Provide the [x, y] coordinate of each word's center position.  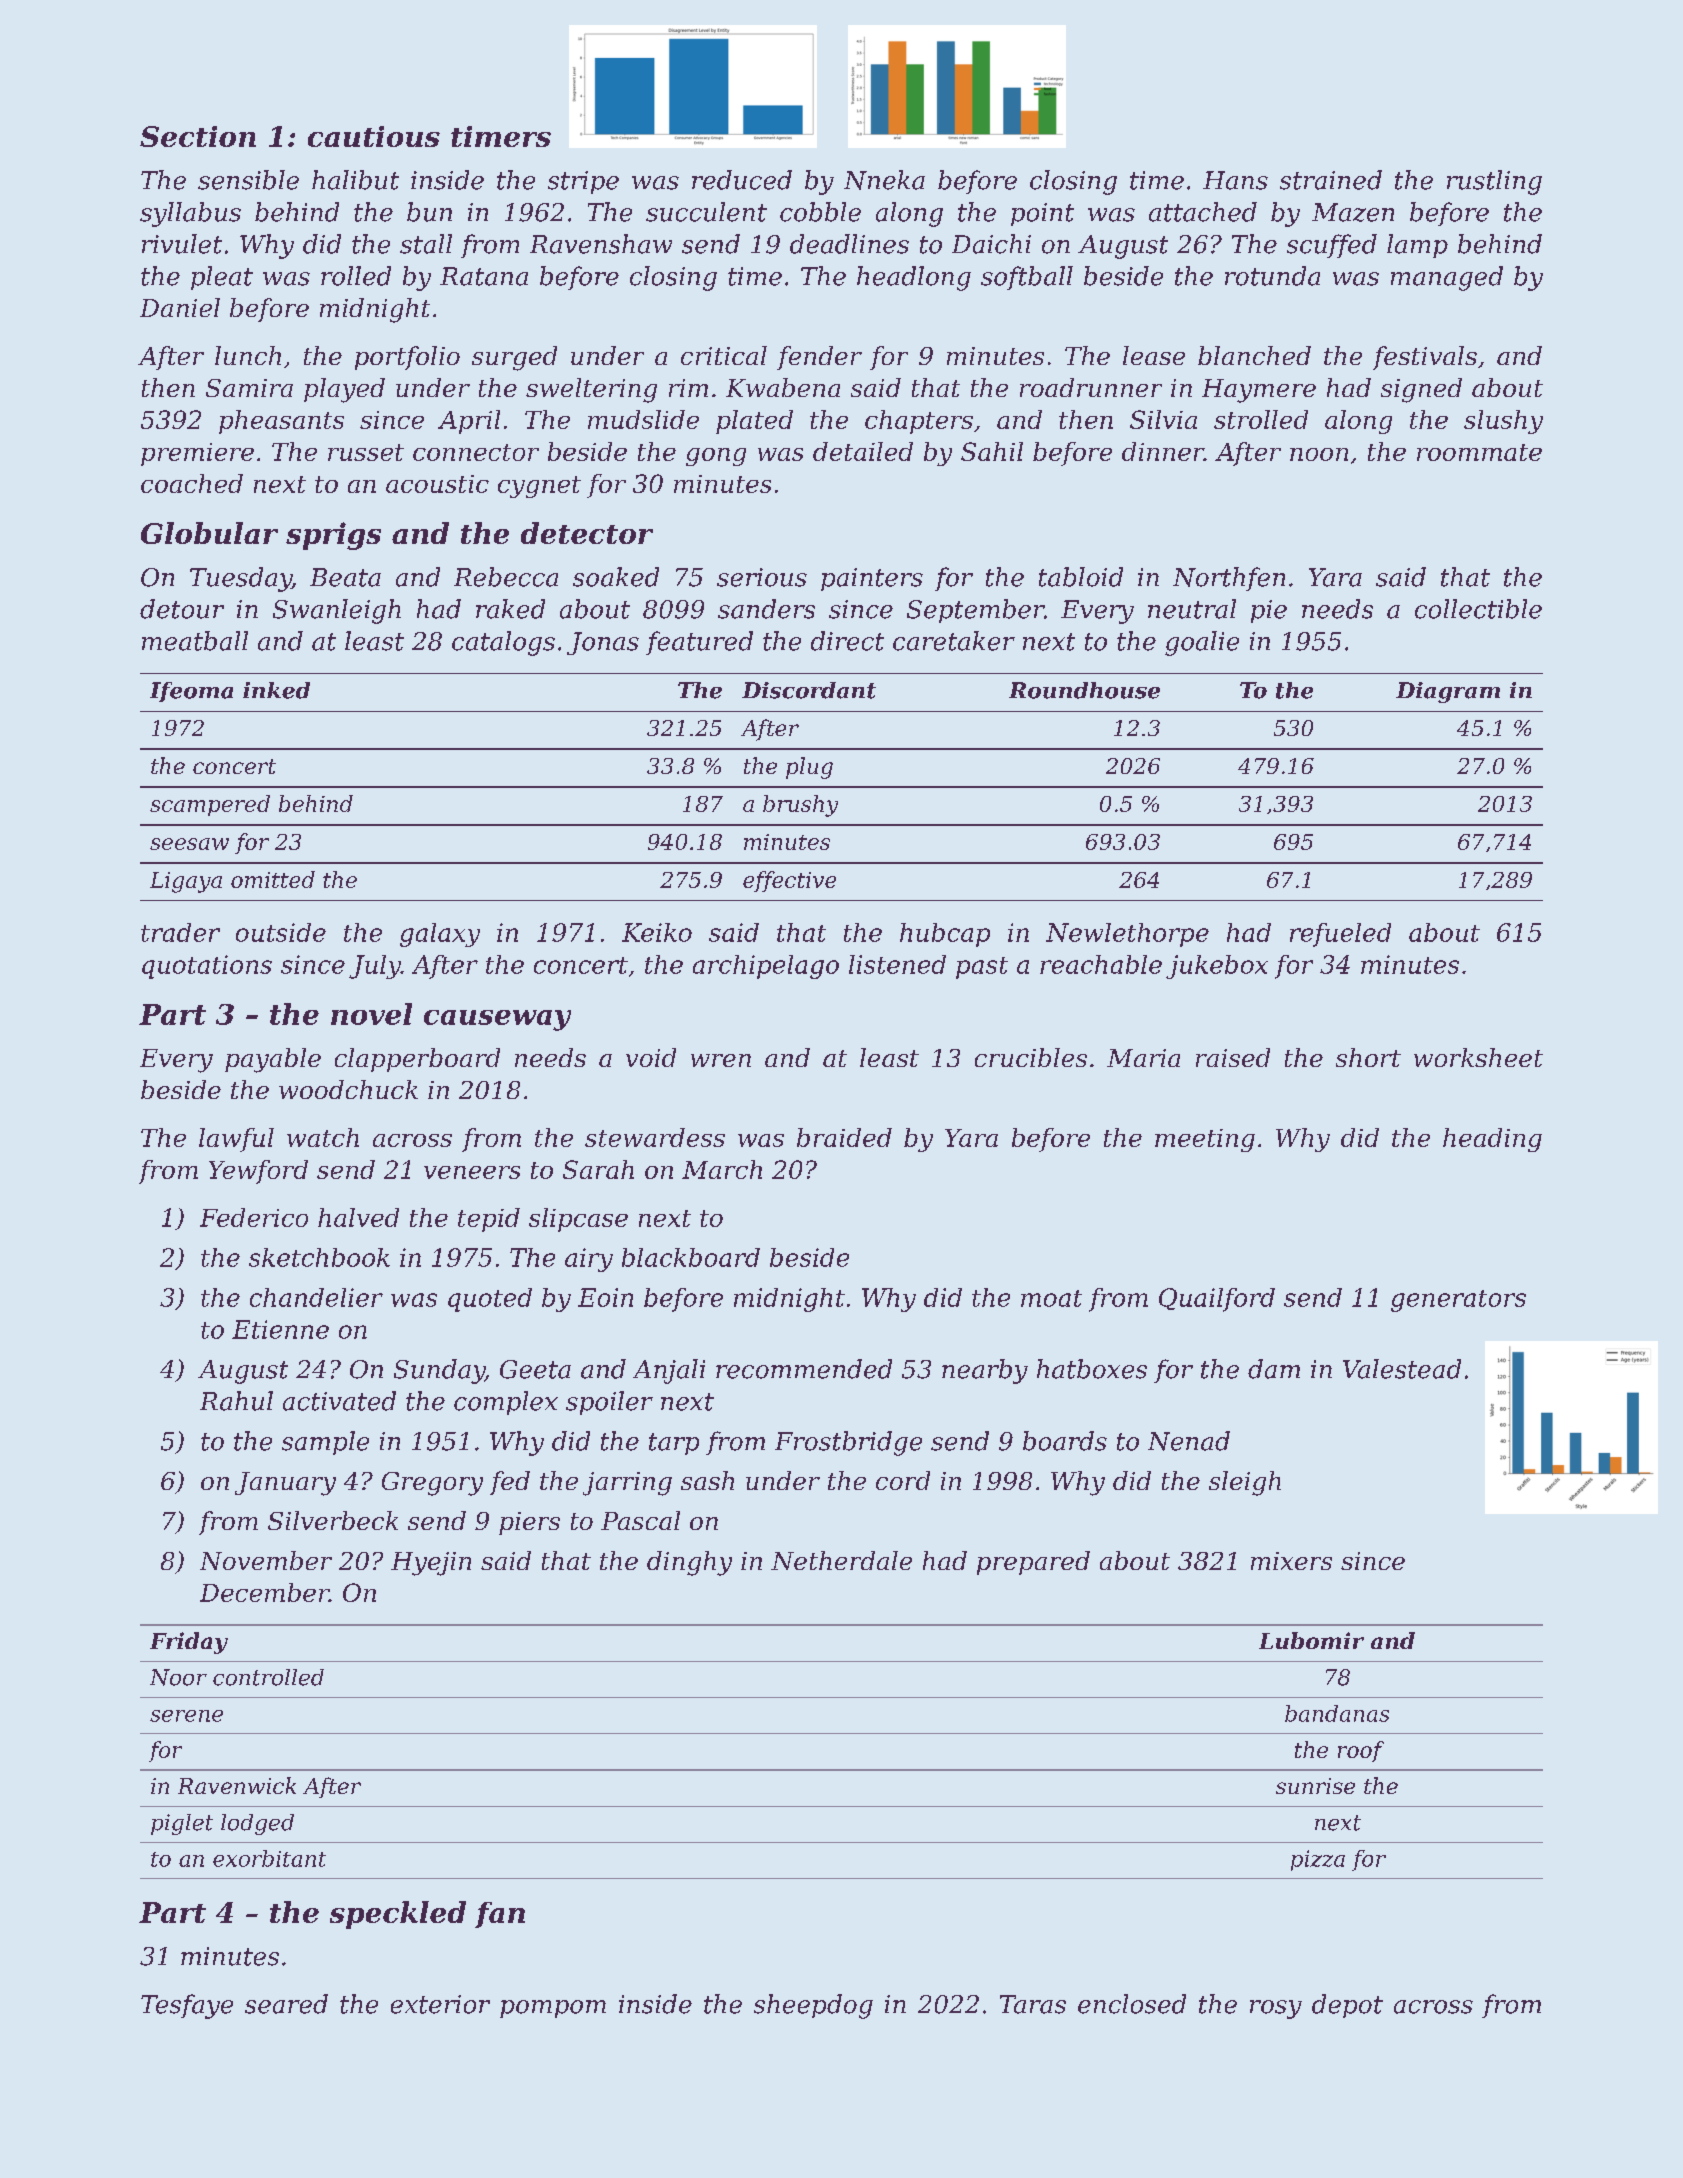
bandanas [1337, 1713]
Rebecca [506, 577]
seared [286, 2004]
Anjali [669, 1371]
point [1042, 214]
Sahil [992, 451]
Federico [254, 1217]
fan [500, 1915]
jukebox [1217, 967]
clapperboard [417, 1060]
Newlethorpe [1127, 935]
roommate [1479, 452]
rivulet [182, 244]
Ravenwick [237, 1785]
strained [1331, 180]
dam [1274, 1369]
